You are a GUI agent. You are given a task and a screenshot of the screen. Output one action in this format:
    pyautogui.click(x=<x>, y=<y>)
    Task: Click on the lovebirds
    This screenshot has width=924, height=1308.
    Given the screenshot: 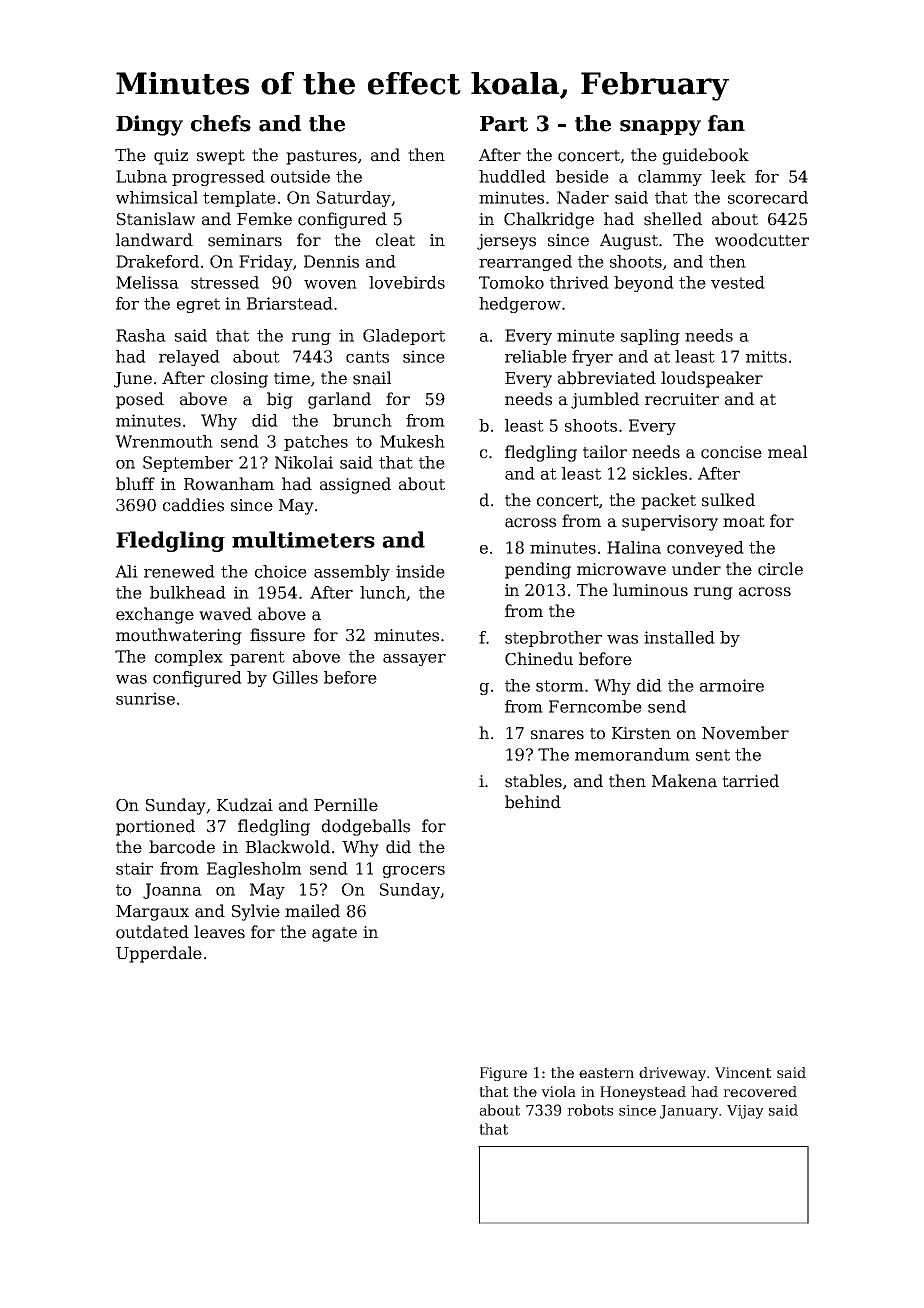 What is the action you would take?
    pyautogui.click(x=407, y=282)
